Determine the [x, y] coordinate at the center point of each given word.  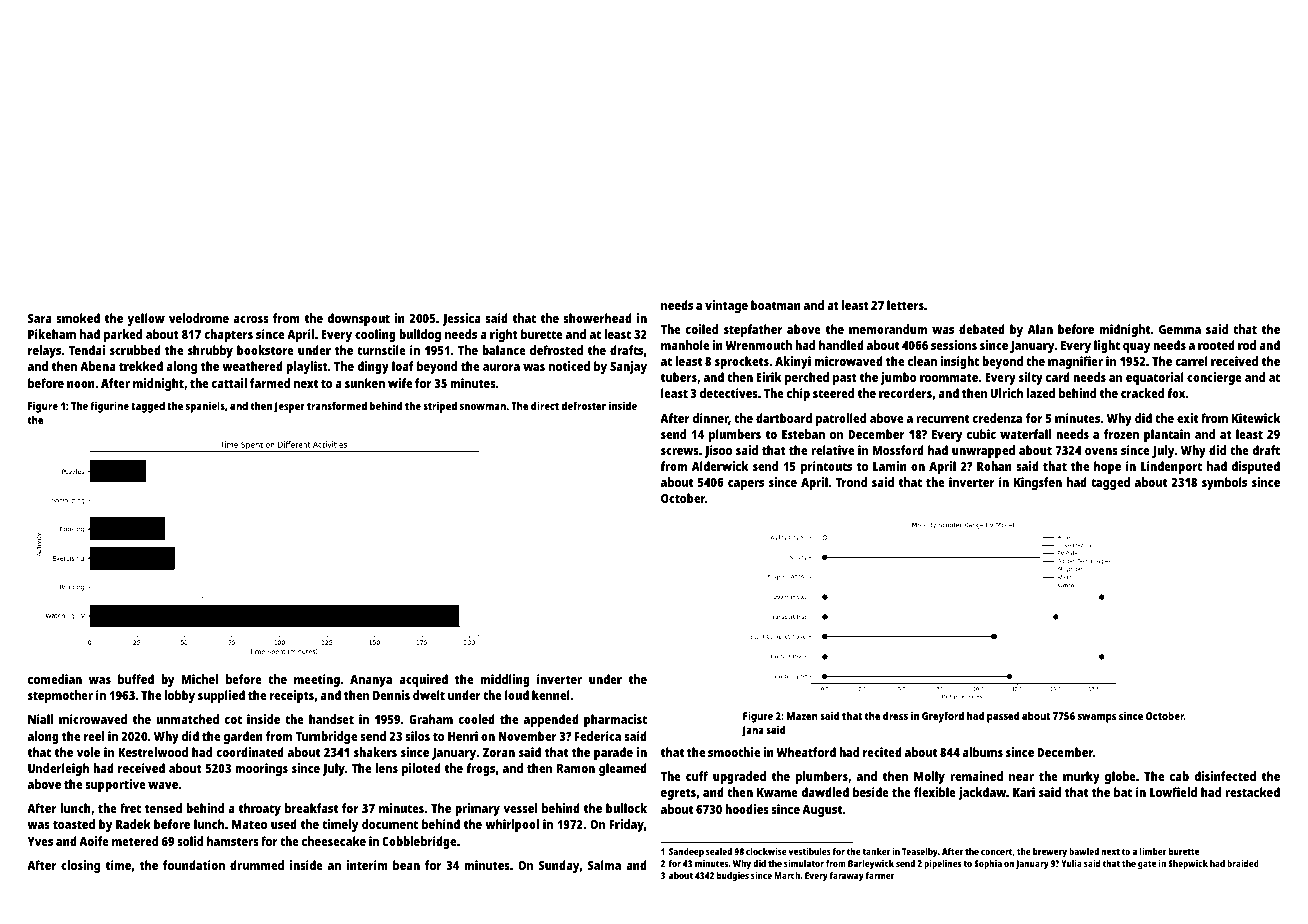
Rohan [994, 466]
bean [406, 865]
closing [80, 866]
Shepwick [1188, 864]
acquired [423, 680]
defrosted [556, 350]
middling [505, 680]
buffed [136, 679]
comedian [55, 679]
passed [1003, 717]
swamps [1097, 718]
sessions [954, 345]
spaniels [205, 407]
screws [680, 451]
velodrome [199, 318]
